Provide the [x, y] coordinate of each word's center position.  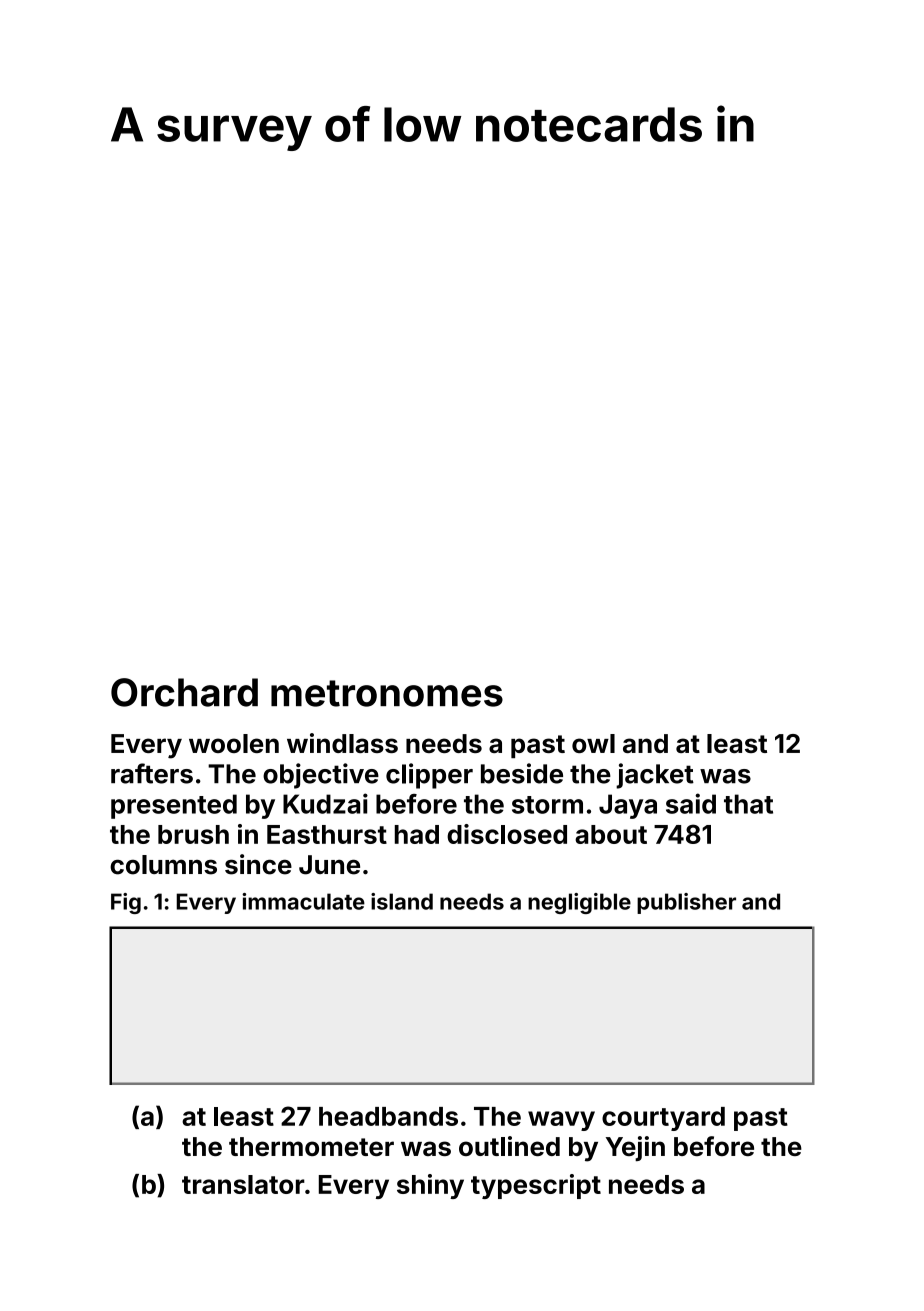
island [402, 901]
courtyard [663, 1119]
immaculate [303, 901]
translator [243, 1184]
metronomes [387, 693]
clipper [429, 776]
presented [174, 806]
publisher [686, 903]
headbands [388, 1116]
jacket [655, 776]
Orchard [184, 692]
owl [593, 743]
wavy [561, 1121]
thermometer [311, 1146]
